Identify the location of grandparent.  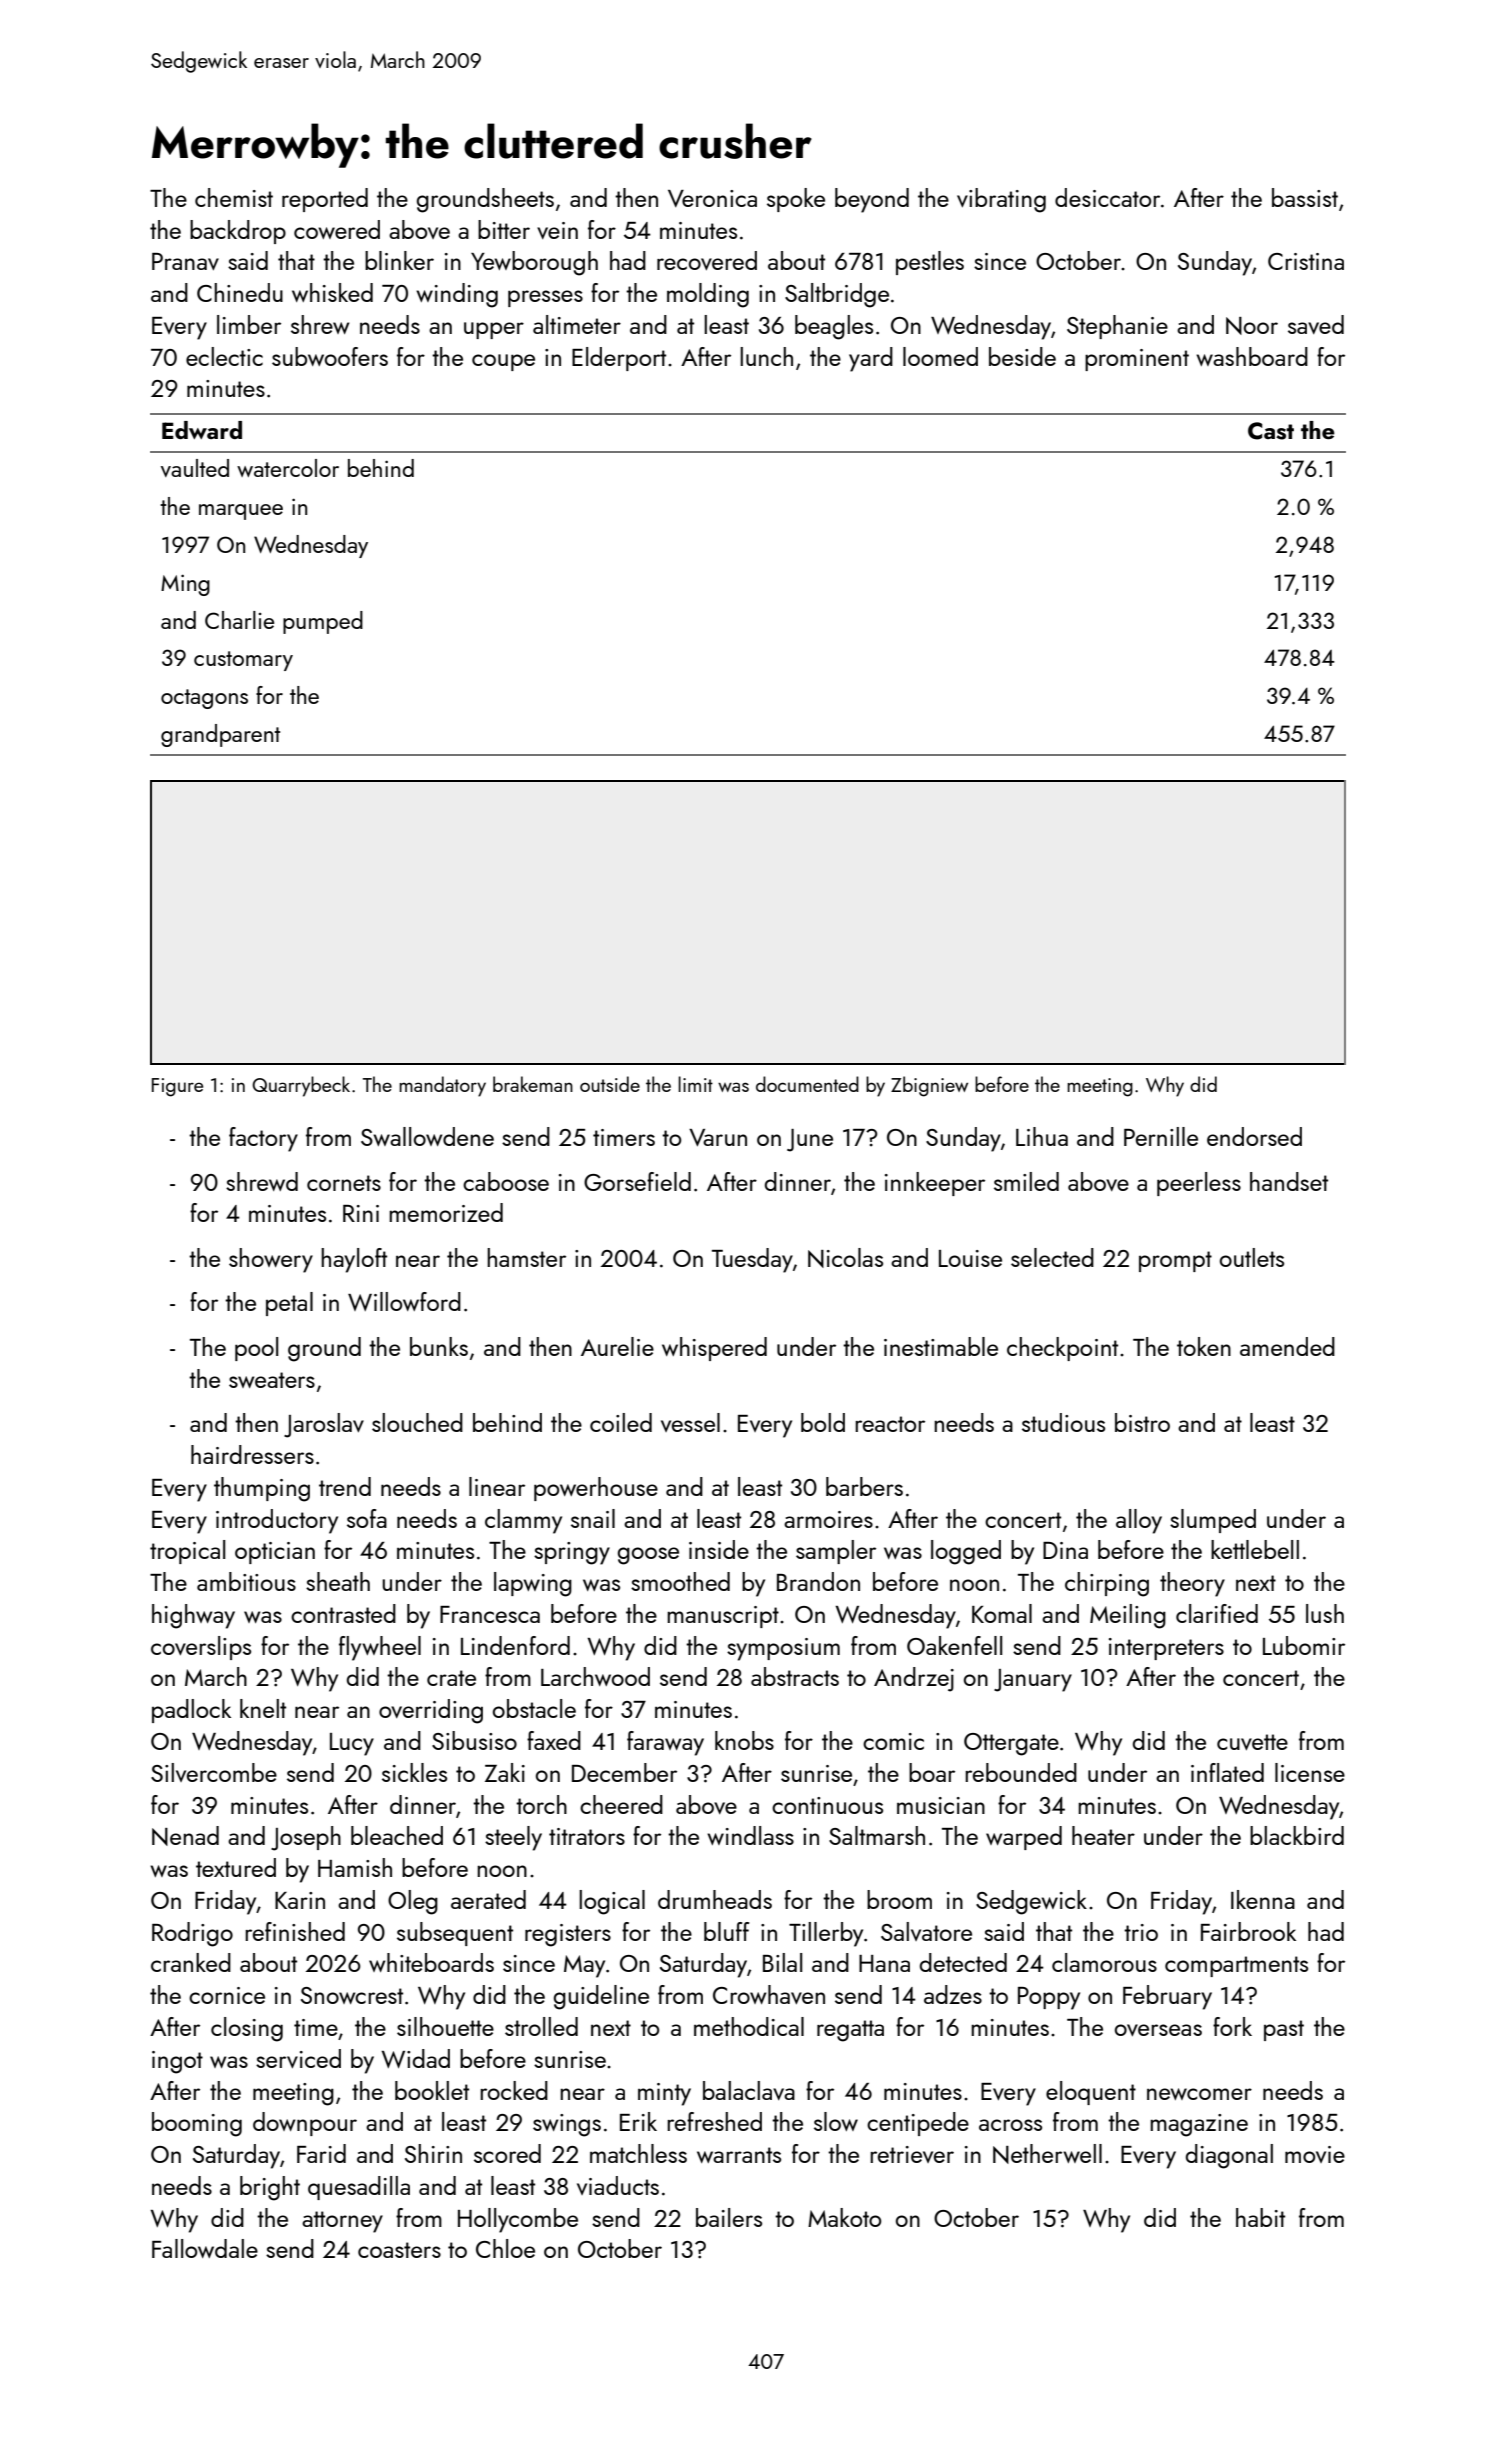
(220, 735).
